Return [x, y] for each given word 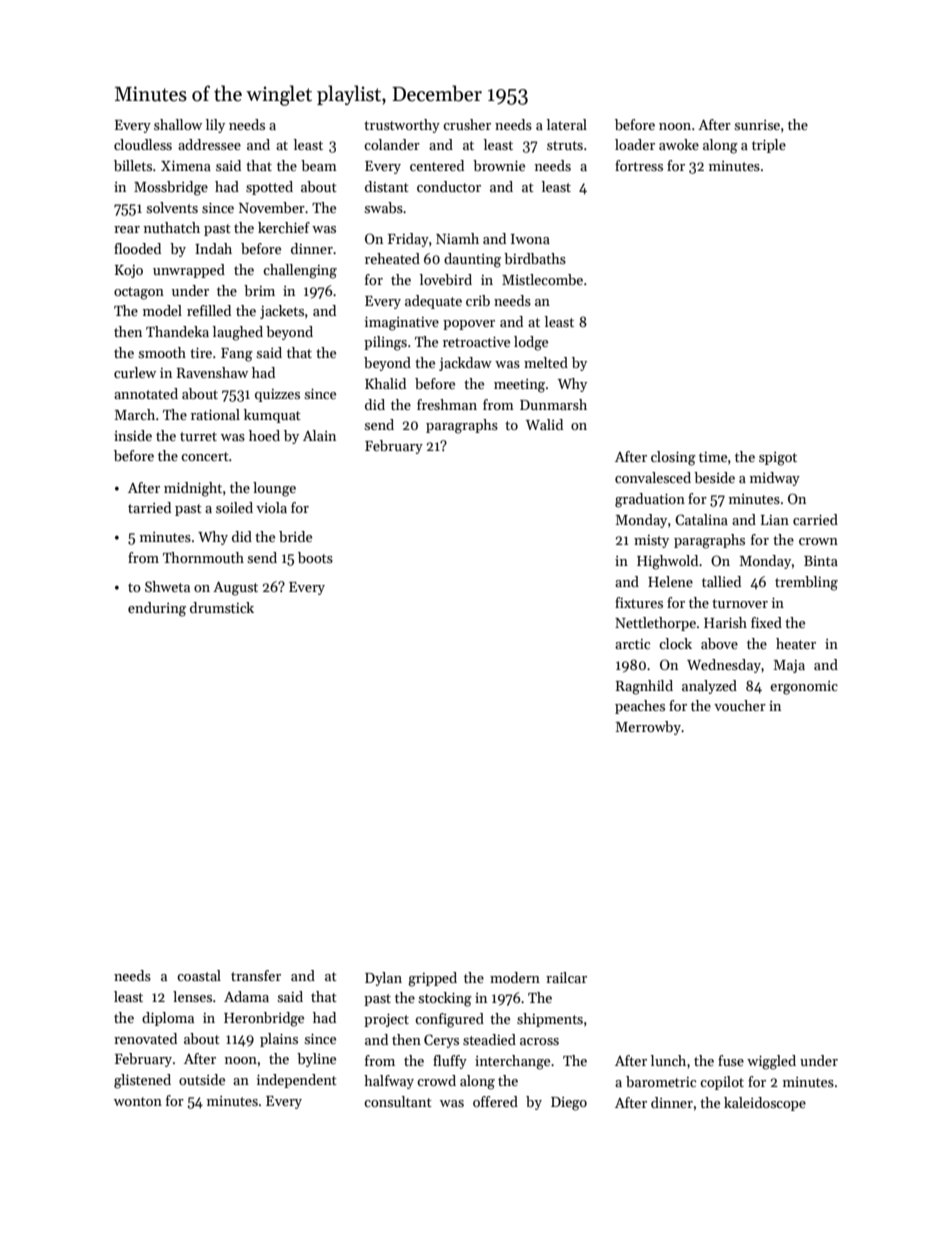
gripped [432, 979]
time [713, 457]
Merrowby [648, 728]
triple [769, 146]
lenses [192, 996]
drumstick [222, 607]
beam [319, 165]
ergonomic [804, 688]
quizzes [277, 395]
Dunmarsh [553, 404]
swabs [384, 207]
